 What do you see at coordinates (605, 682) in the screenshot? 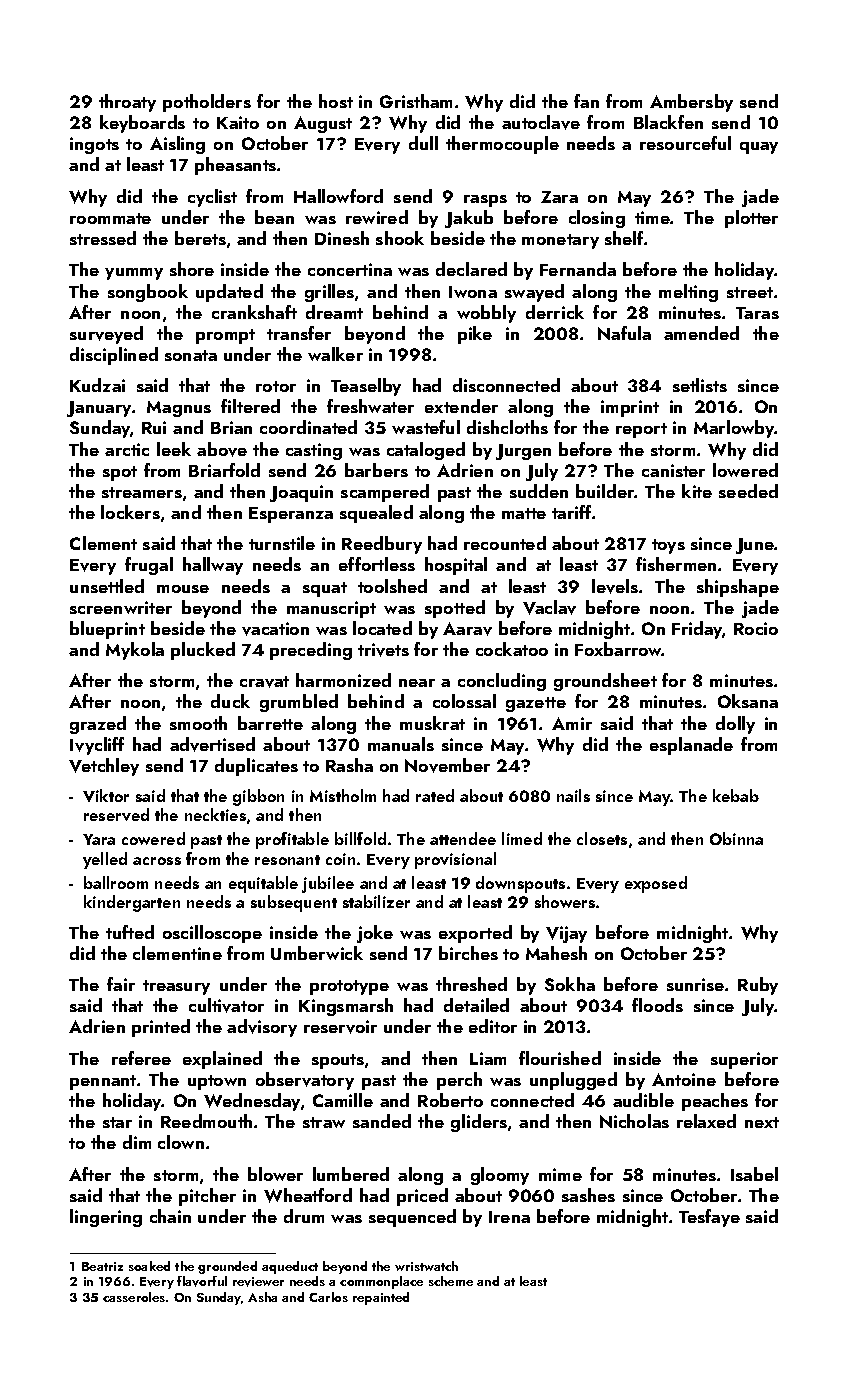
I see `groundsheet` at bounding box center [605, 682].
